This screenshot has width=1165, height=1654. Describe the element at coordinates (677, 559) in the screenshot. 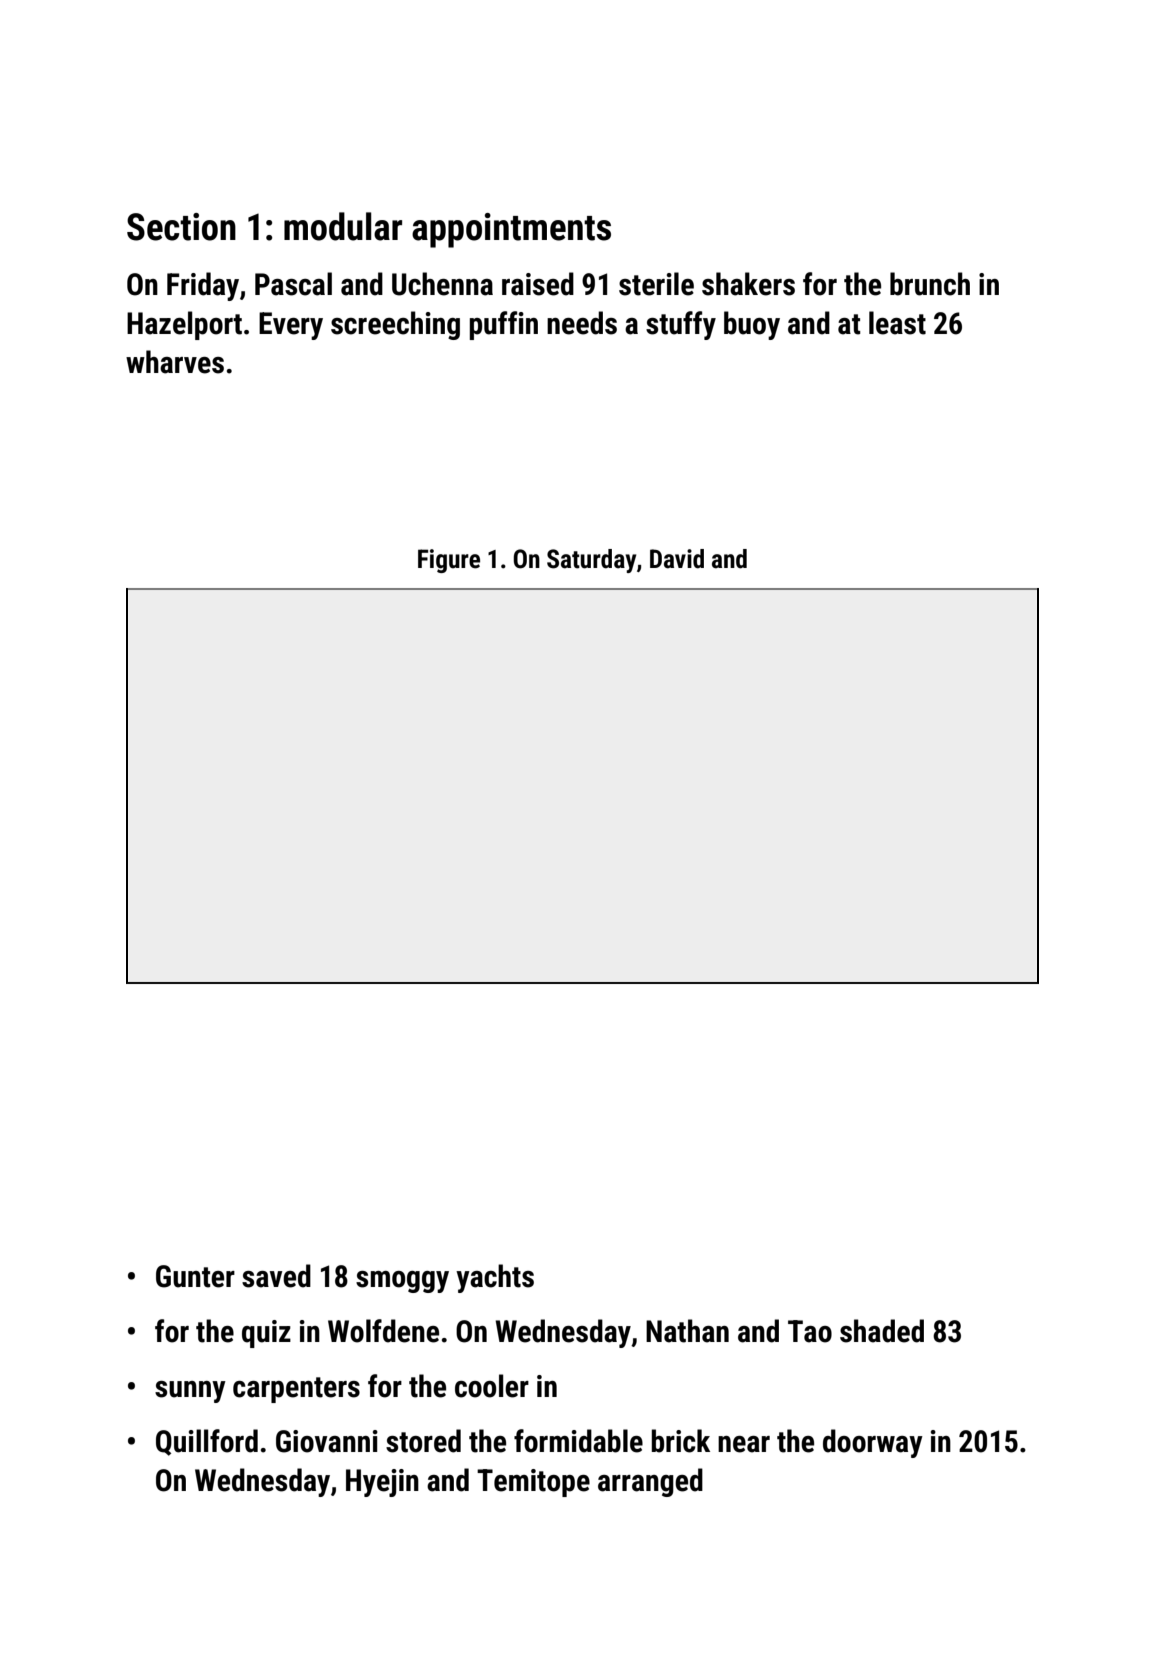

I see `David` at that location.
